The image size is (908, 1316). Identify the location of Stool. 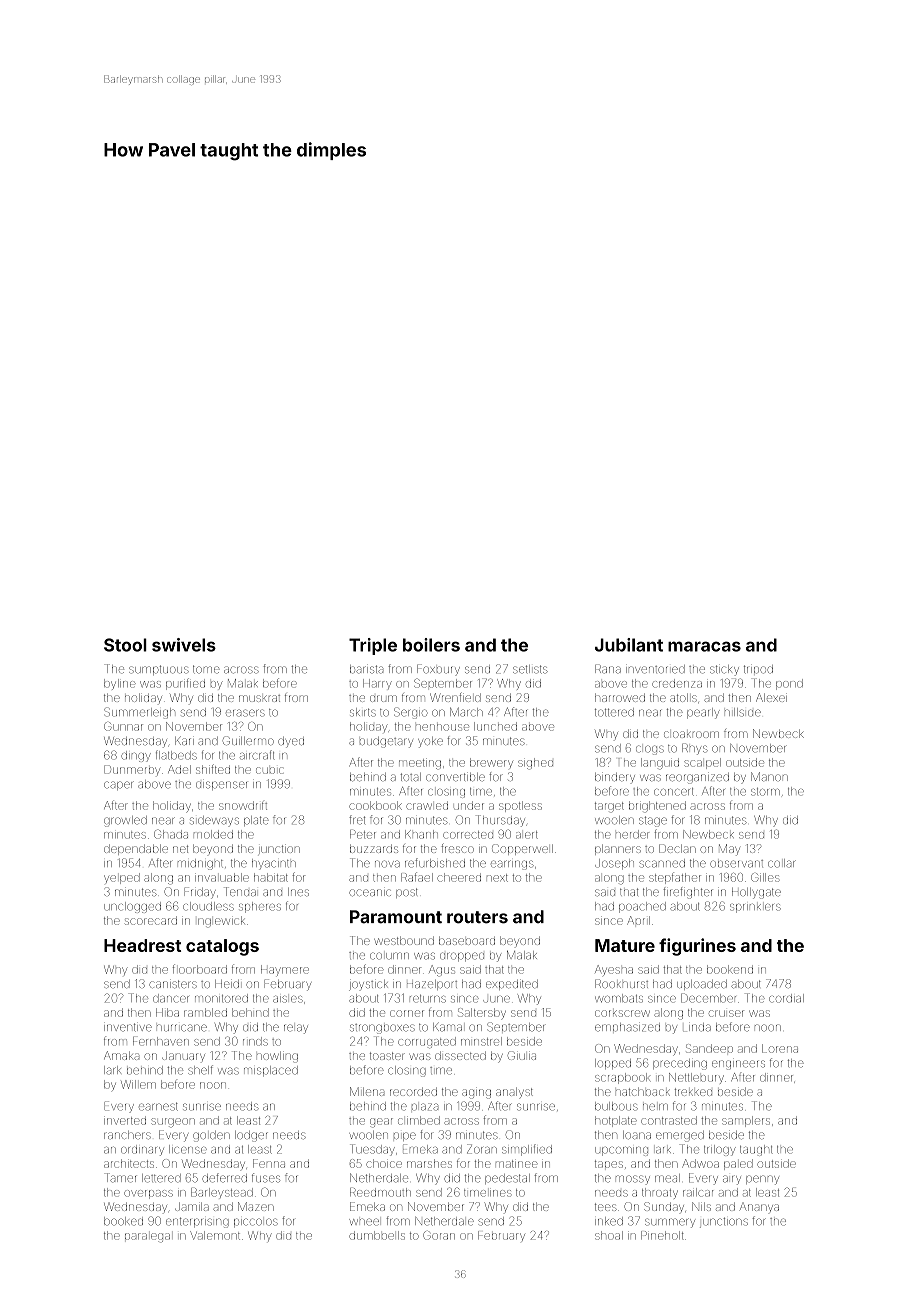
(125, 645).
